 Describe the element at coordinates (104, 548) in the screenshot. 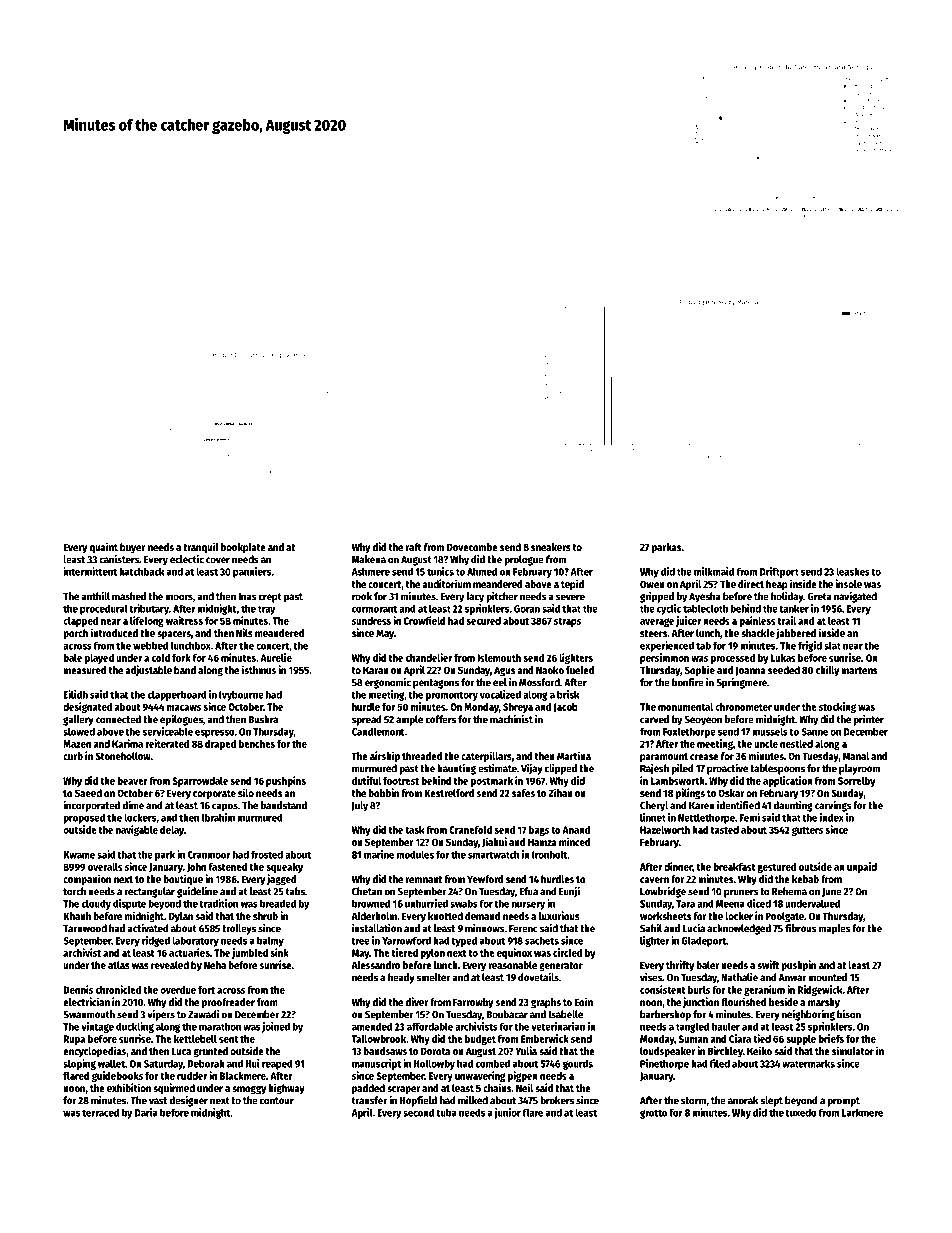

I see `quaint` at that location.
